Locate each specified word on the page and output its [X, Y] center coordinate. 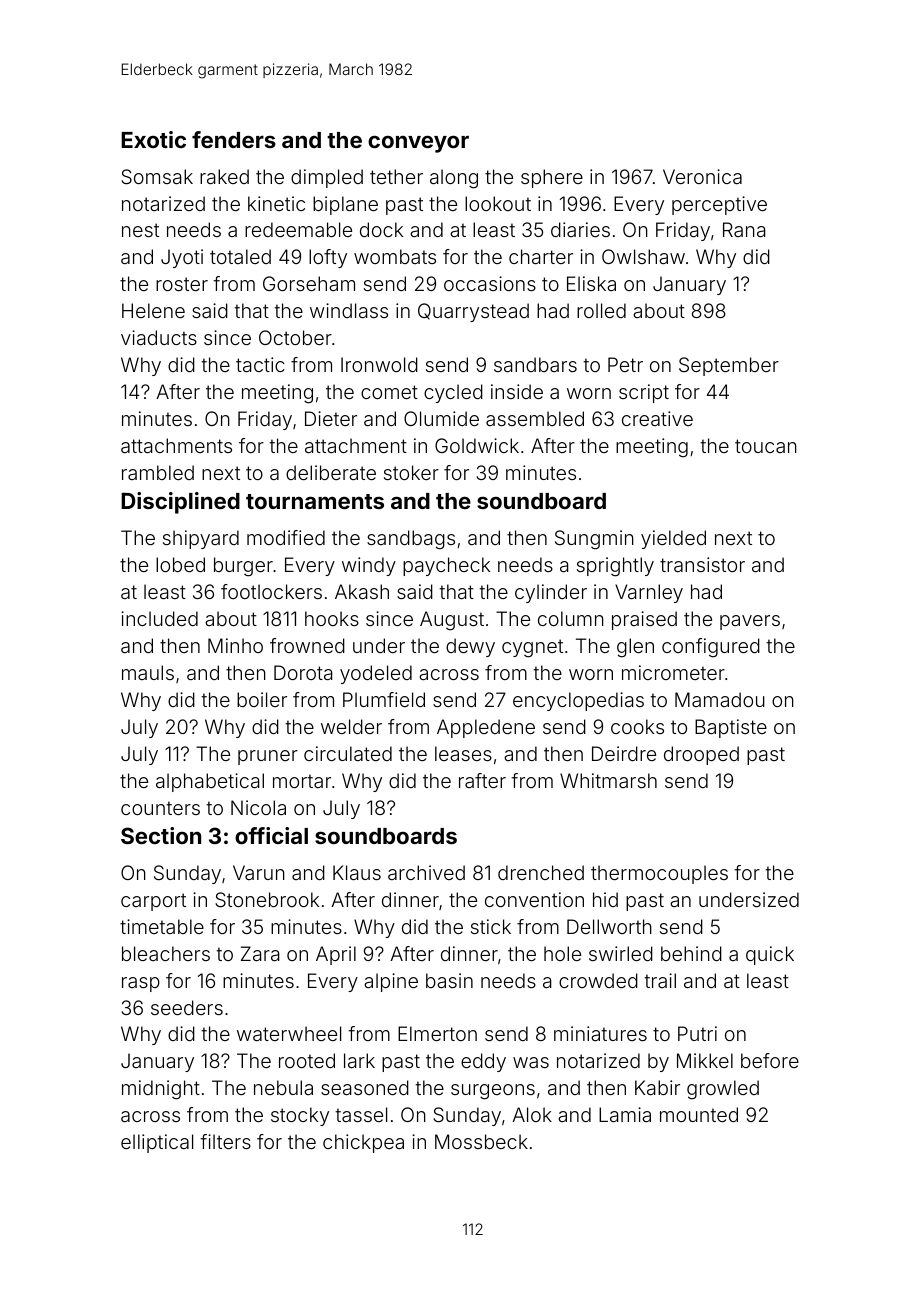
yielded [673, 539]
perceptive [719, 205]
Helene [153, 310]
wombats [395, 256]
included [159, 618]
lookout [498, 203]
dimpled [327, 178]
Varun [259, 872]
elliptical [157, 1143]
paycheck [446, 566]
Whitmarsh [608, 780]
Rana [744, 229]
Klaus [357, 872]
